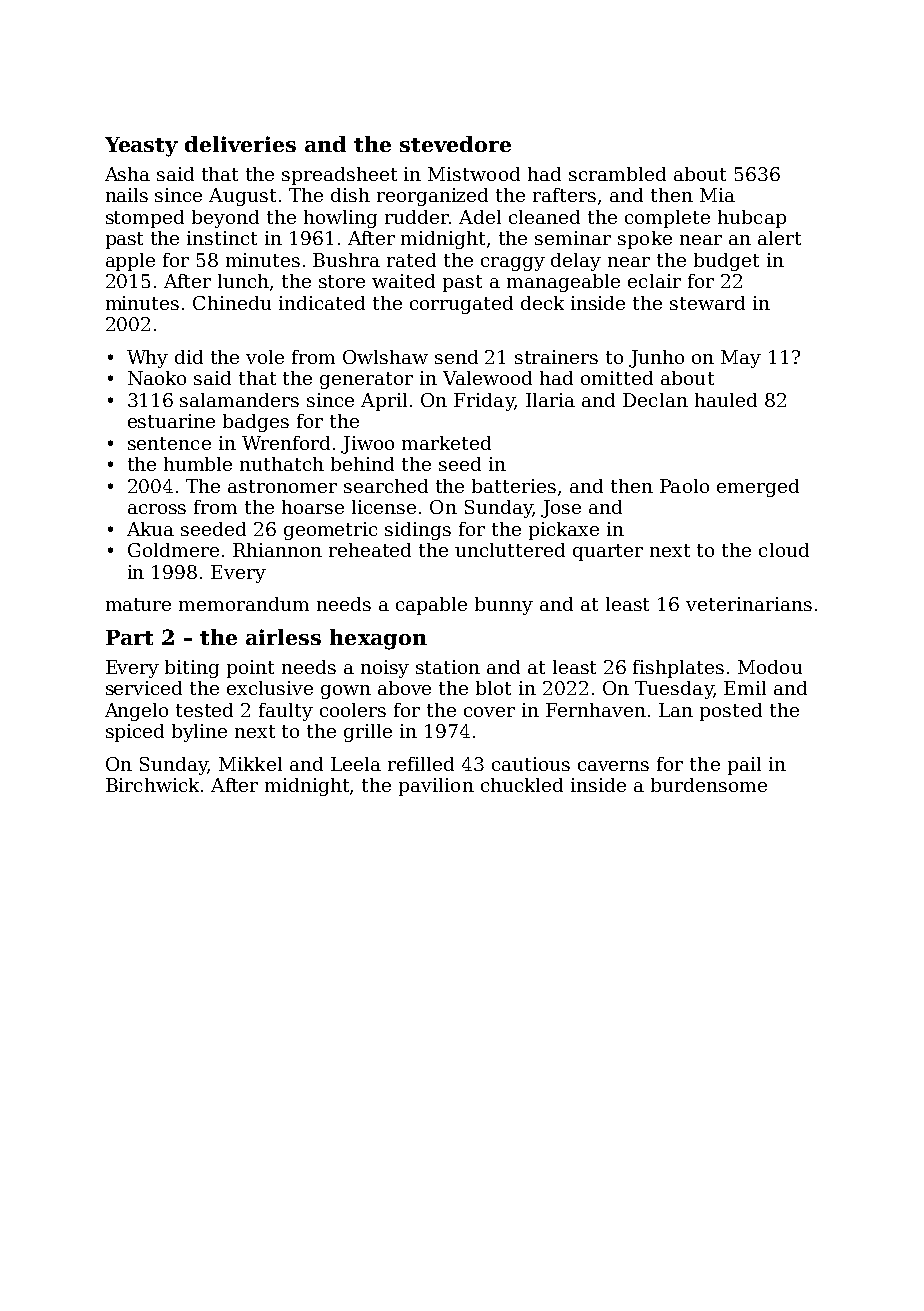 This screenshot has width=924, height=1311. Describe the element at coordinates (141, 147) in the screenshot. I see `Yeasty` at that location.
